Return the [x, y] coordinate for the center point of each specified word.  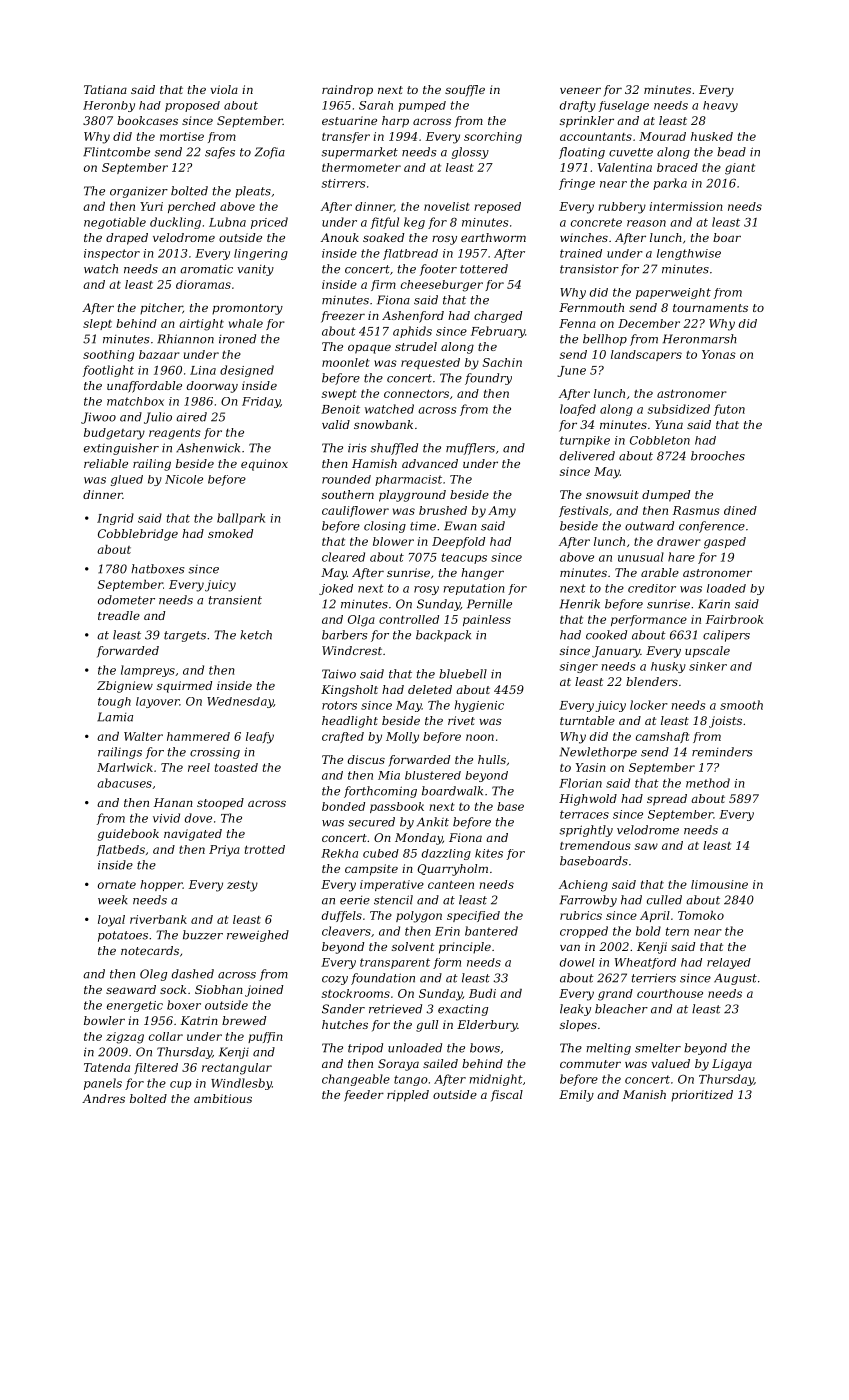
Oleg [153, 975]
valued [671, 1063]
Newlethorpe [598, 753]
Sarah [376, 105]
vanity [255, 270]
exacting [463, 1010]
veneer [580, 90]
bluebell [463, 674]
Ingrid [115, 519]
